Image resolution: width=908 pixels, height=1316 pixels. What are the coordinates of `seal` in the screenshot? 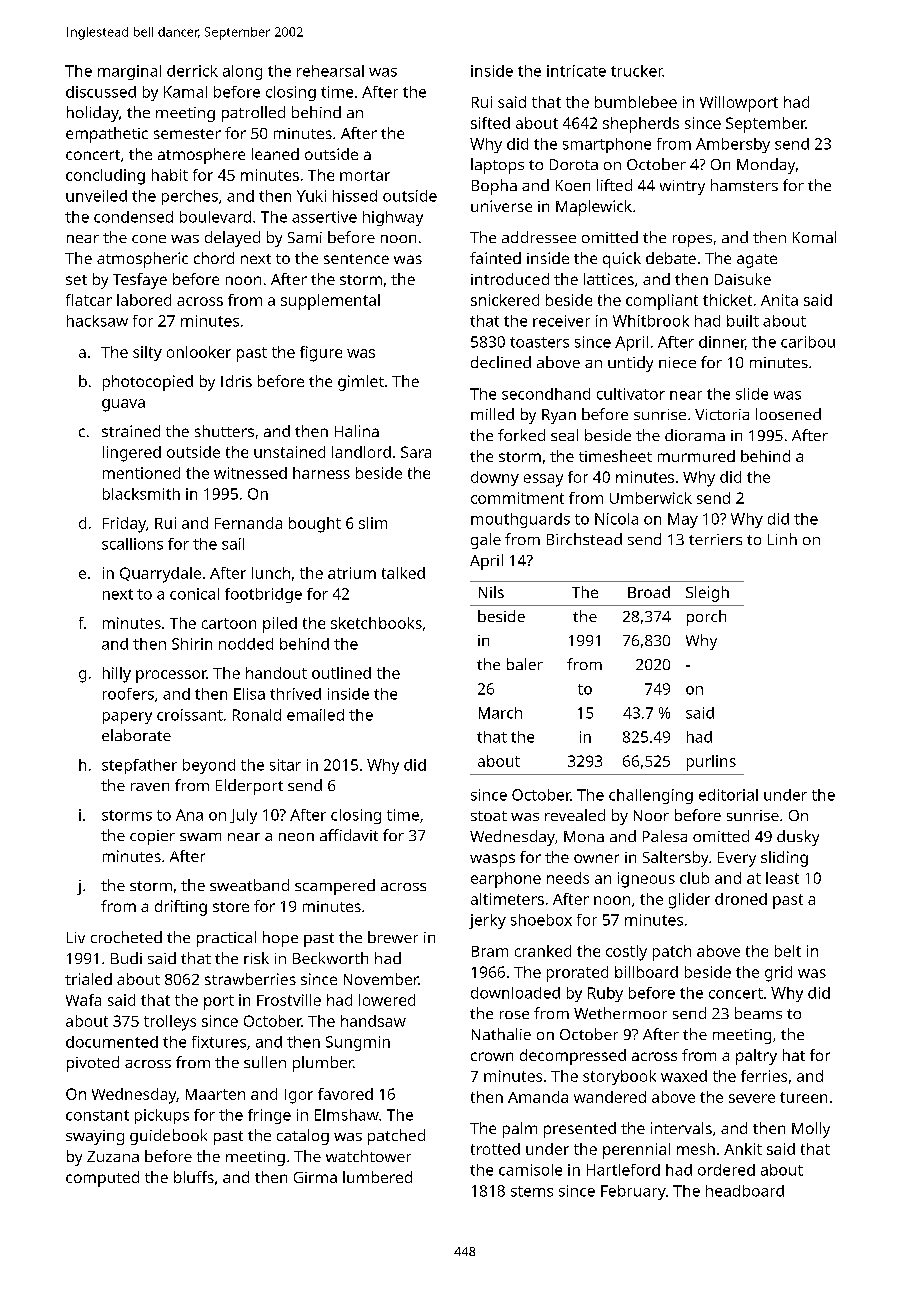 It's located at (564, 435).
